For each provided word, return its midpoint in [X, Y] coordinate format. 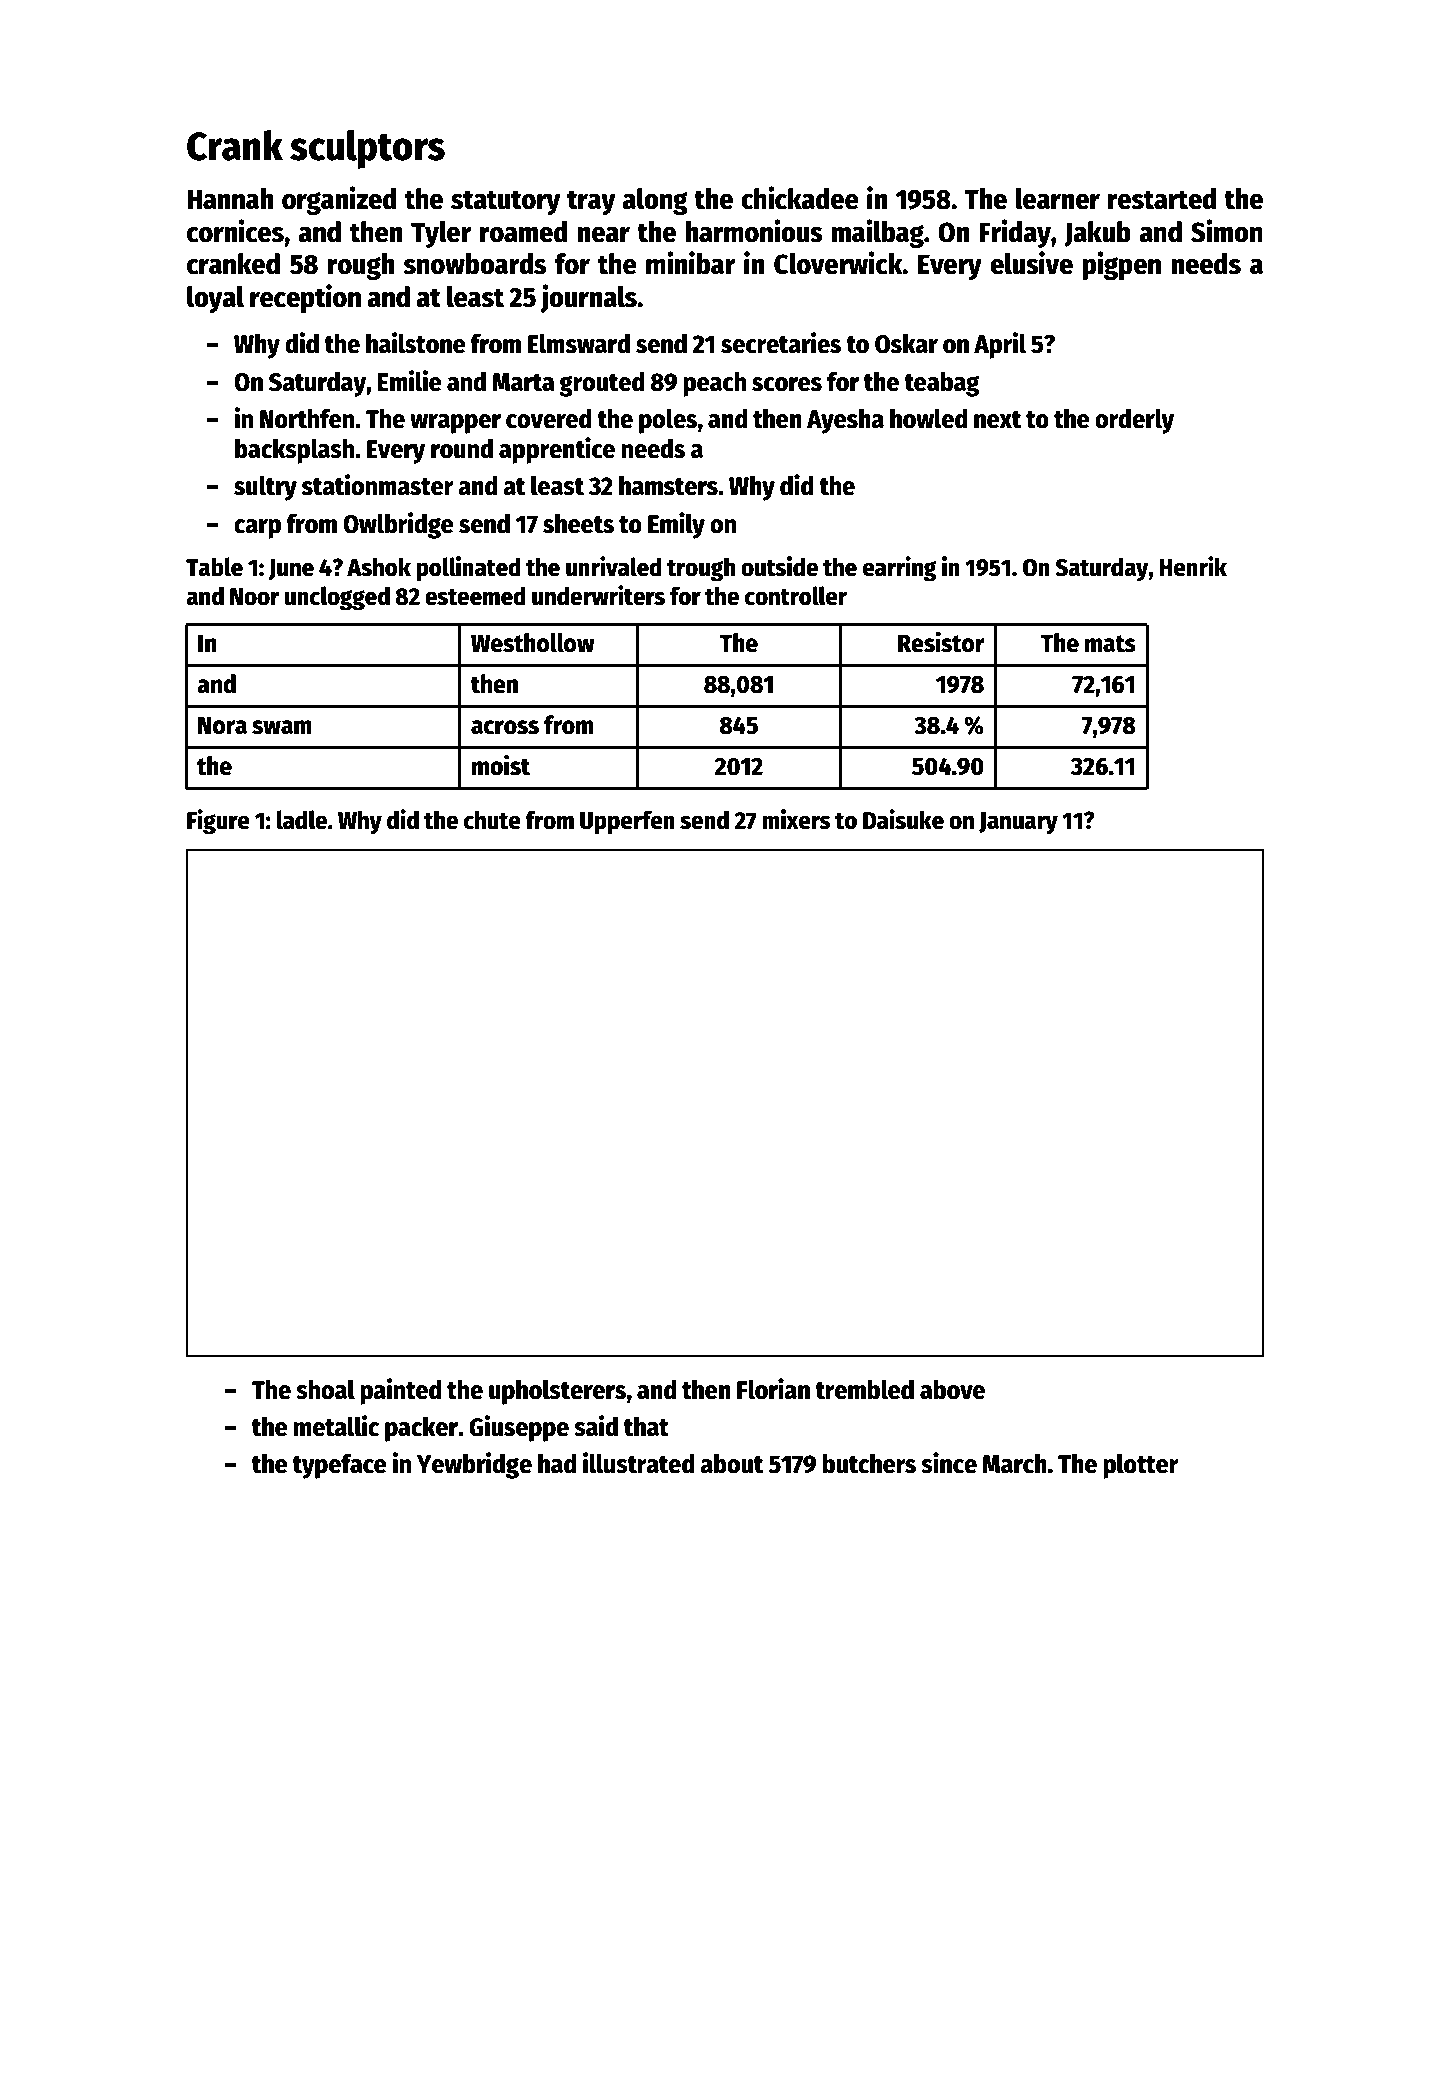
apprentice [557, 450]
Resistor [941, 642]
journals [588, 298]
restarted [1162, 199]
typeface [339, 1466]
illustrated [639, 1463]
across [505, 727]
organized [339, 200]
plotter [1141, 1466]
